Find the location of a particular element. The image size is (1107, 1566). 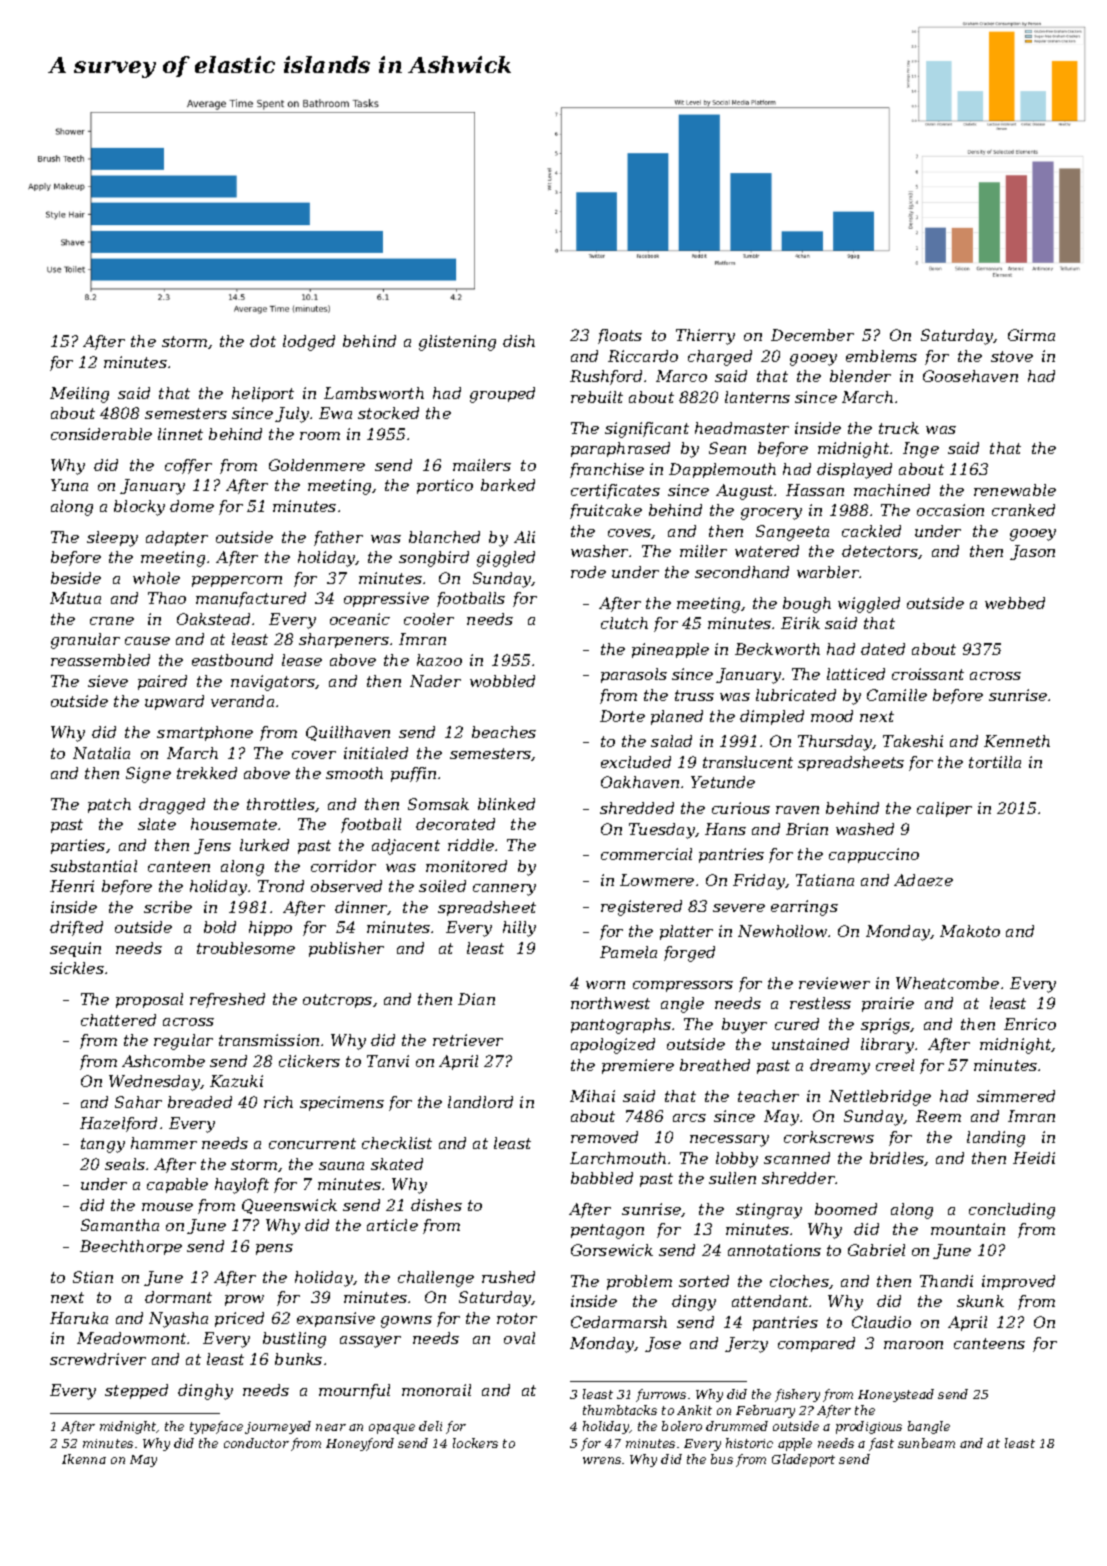

Gorsewick is located at coordinates (612, 1250).
